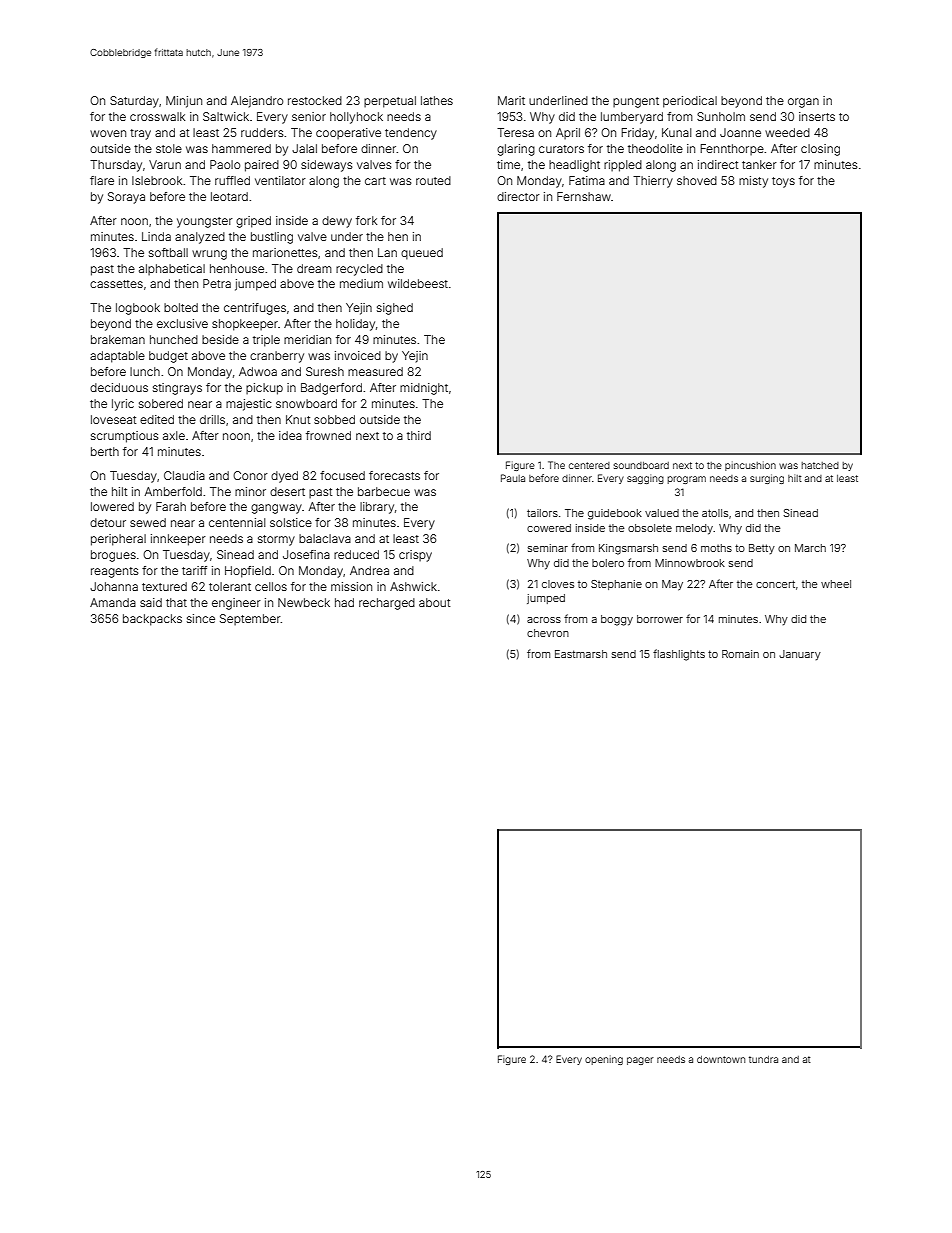 This document has height=1233, width=952. I want to click on tundra, so click(763, 1059).
